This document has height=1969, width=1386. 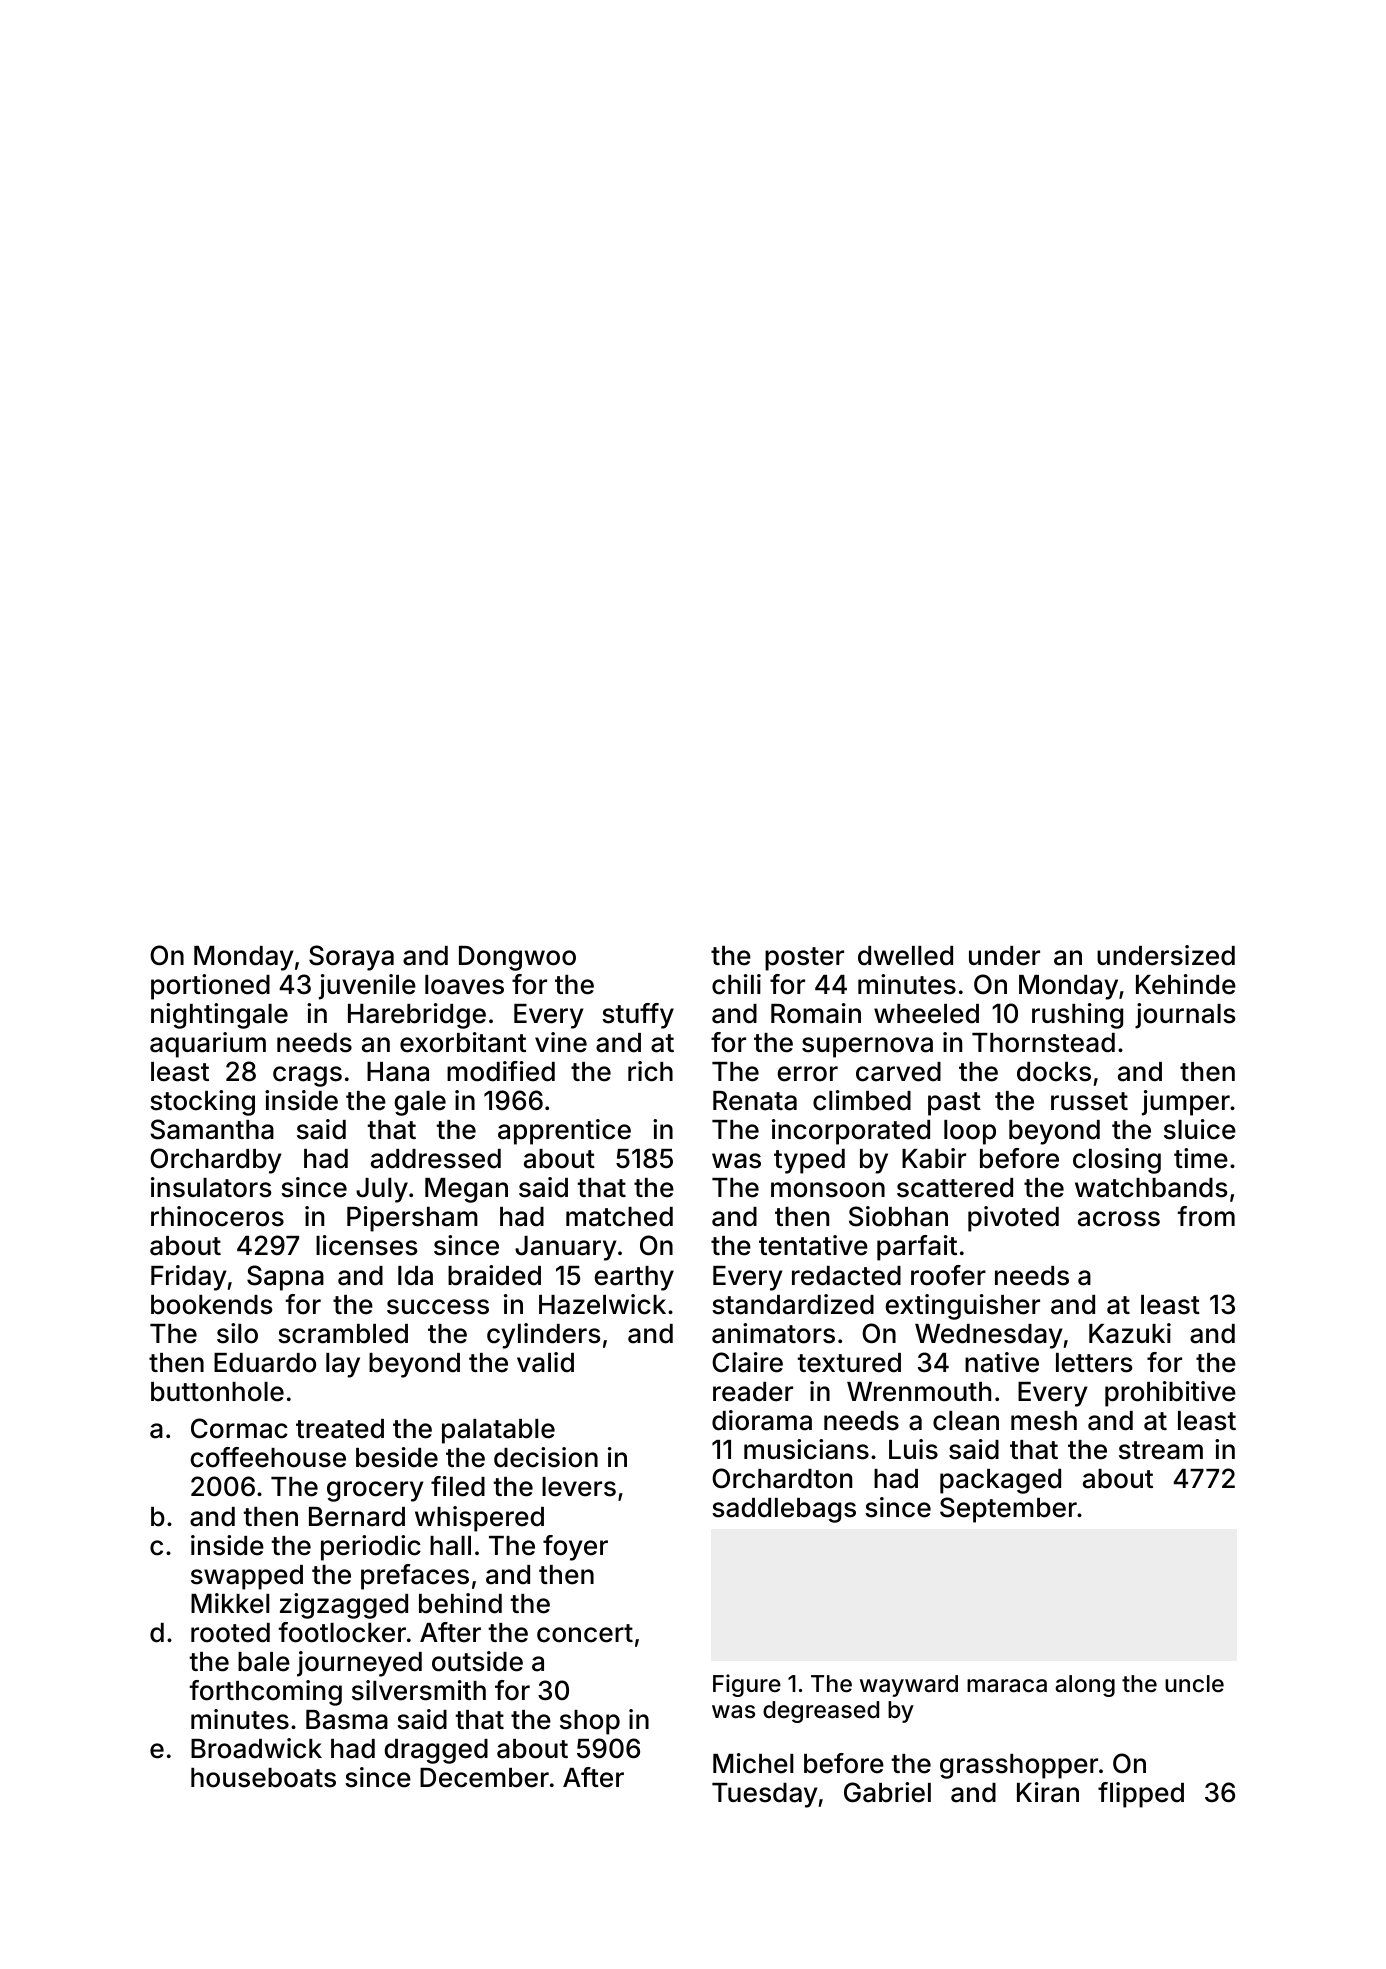 I want to click on from, so click(x=1206, y=1216).
